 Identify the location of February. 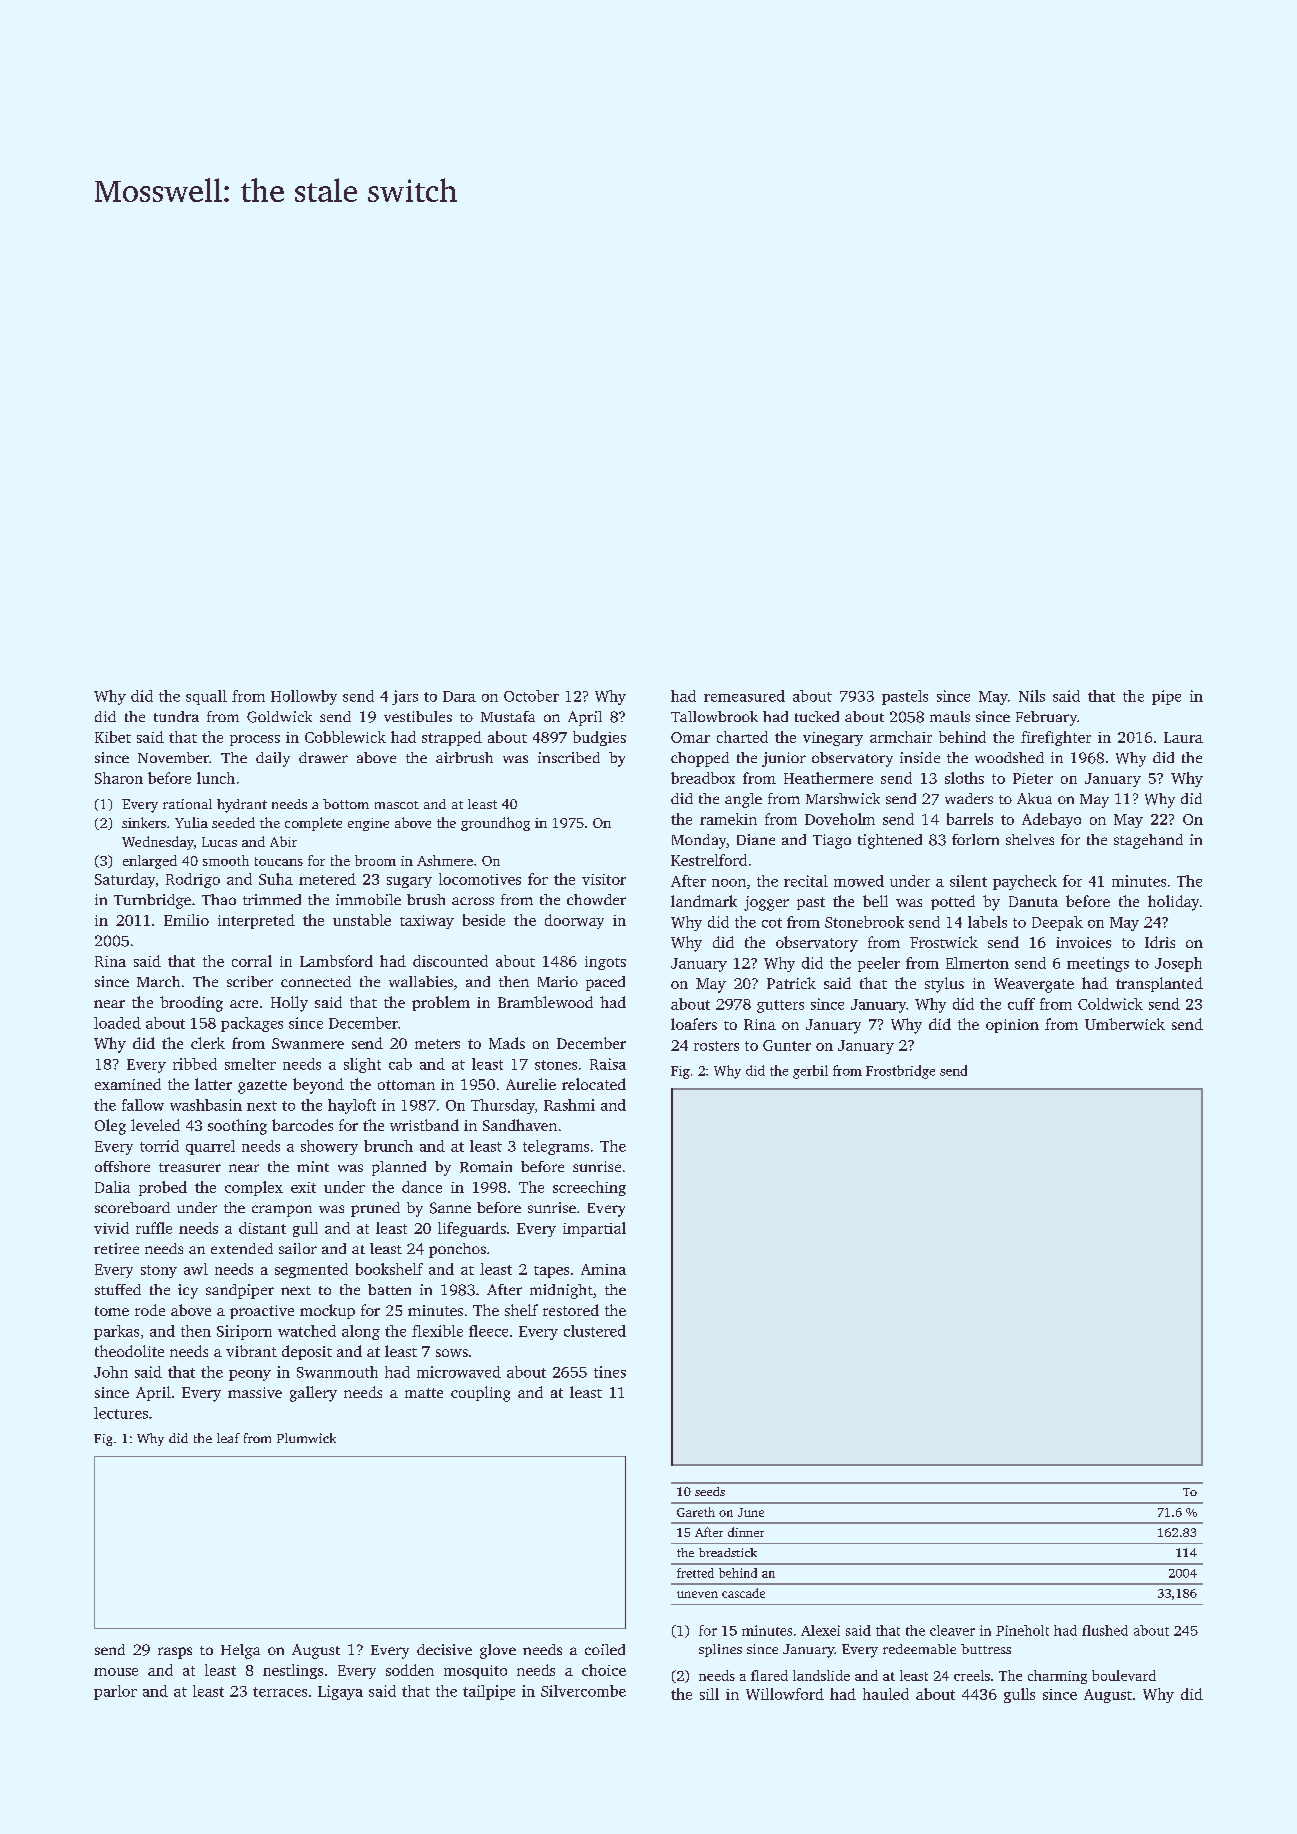
(1046, 718).
